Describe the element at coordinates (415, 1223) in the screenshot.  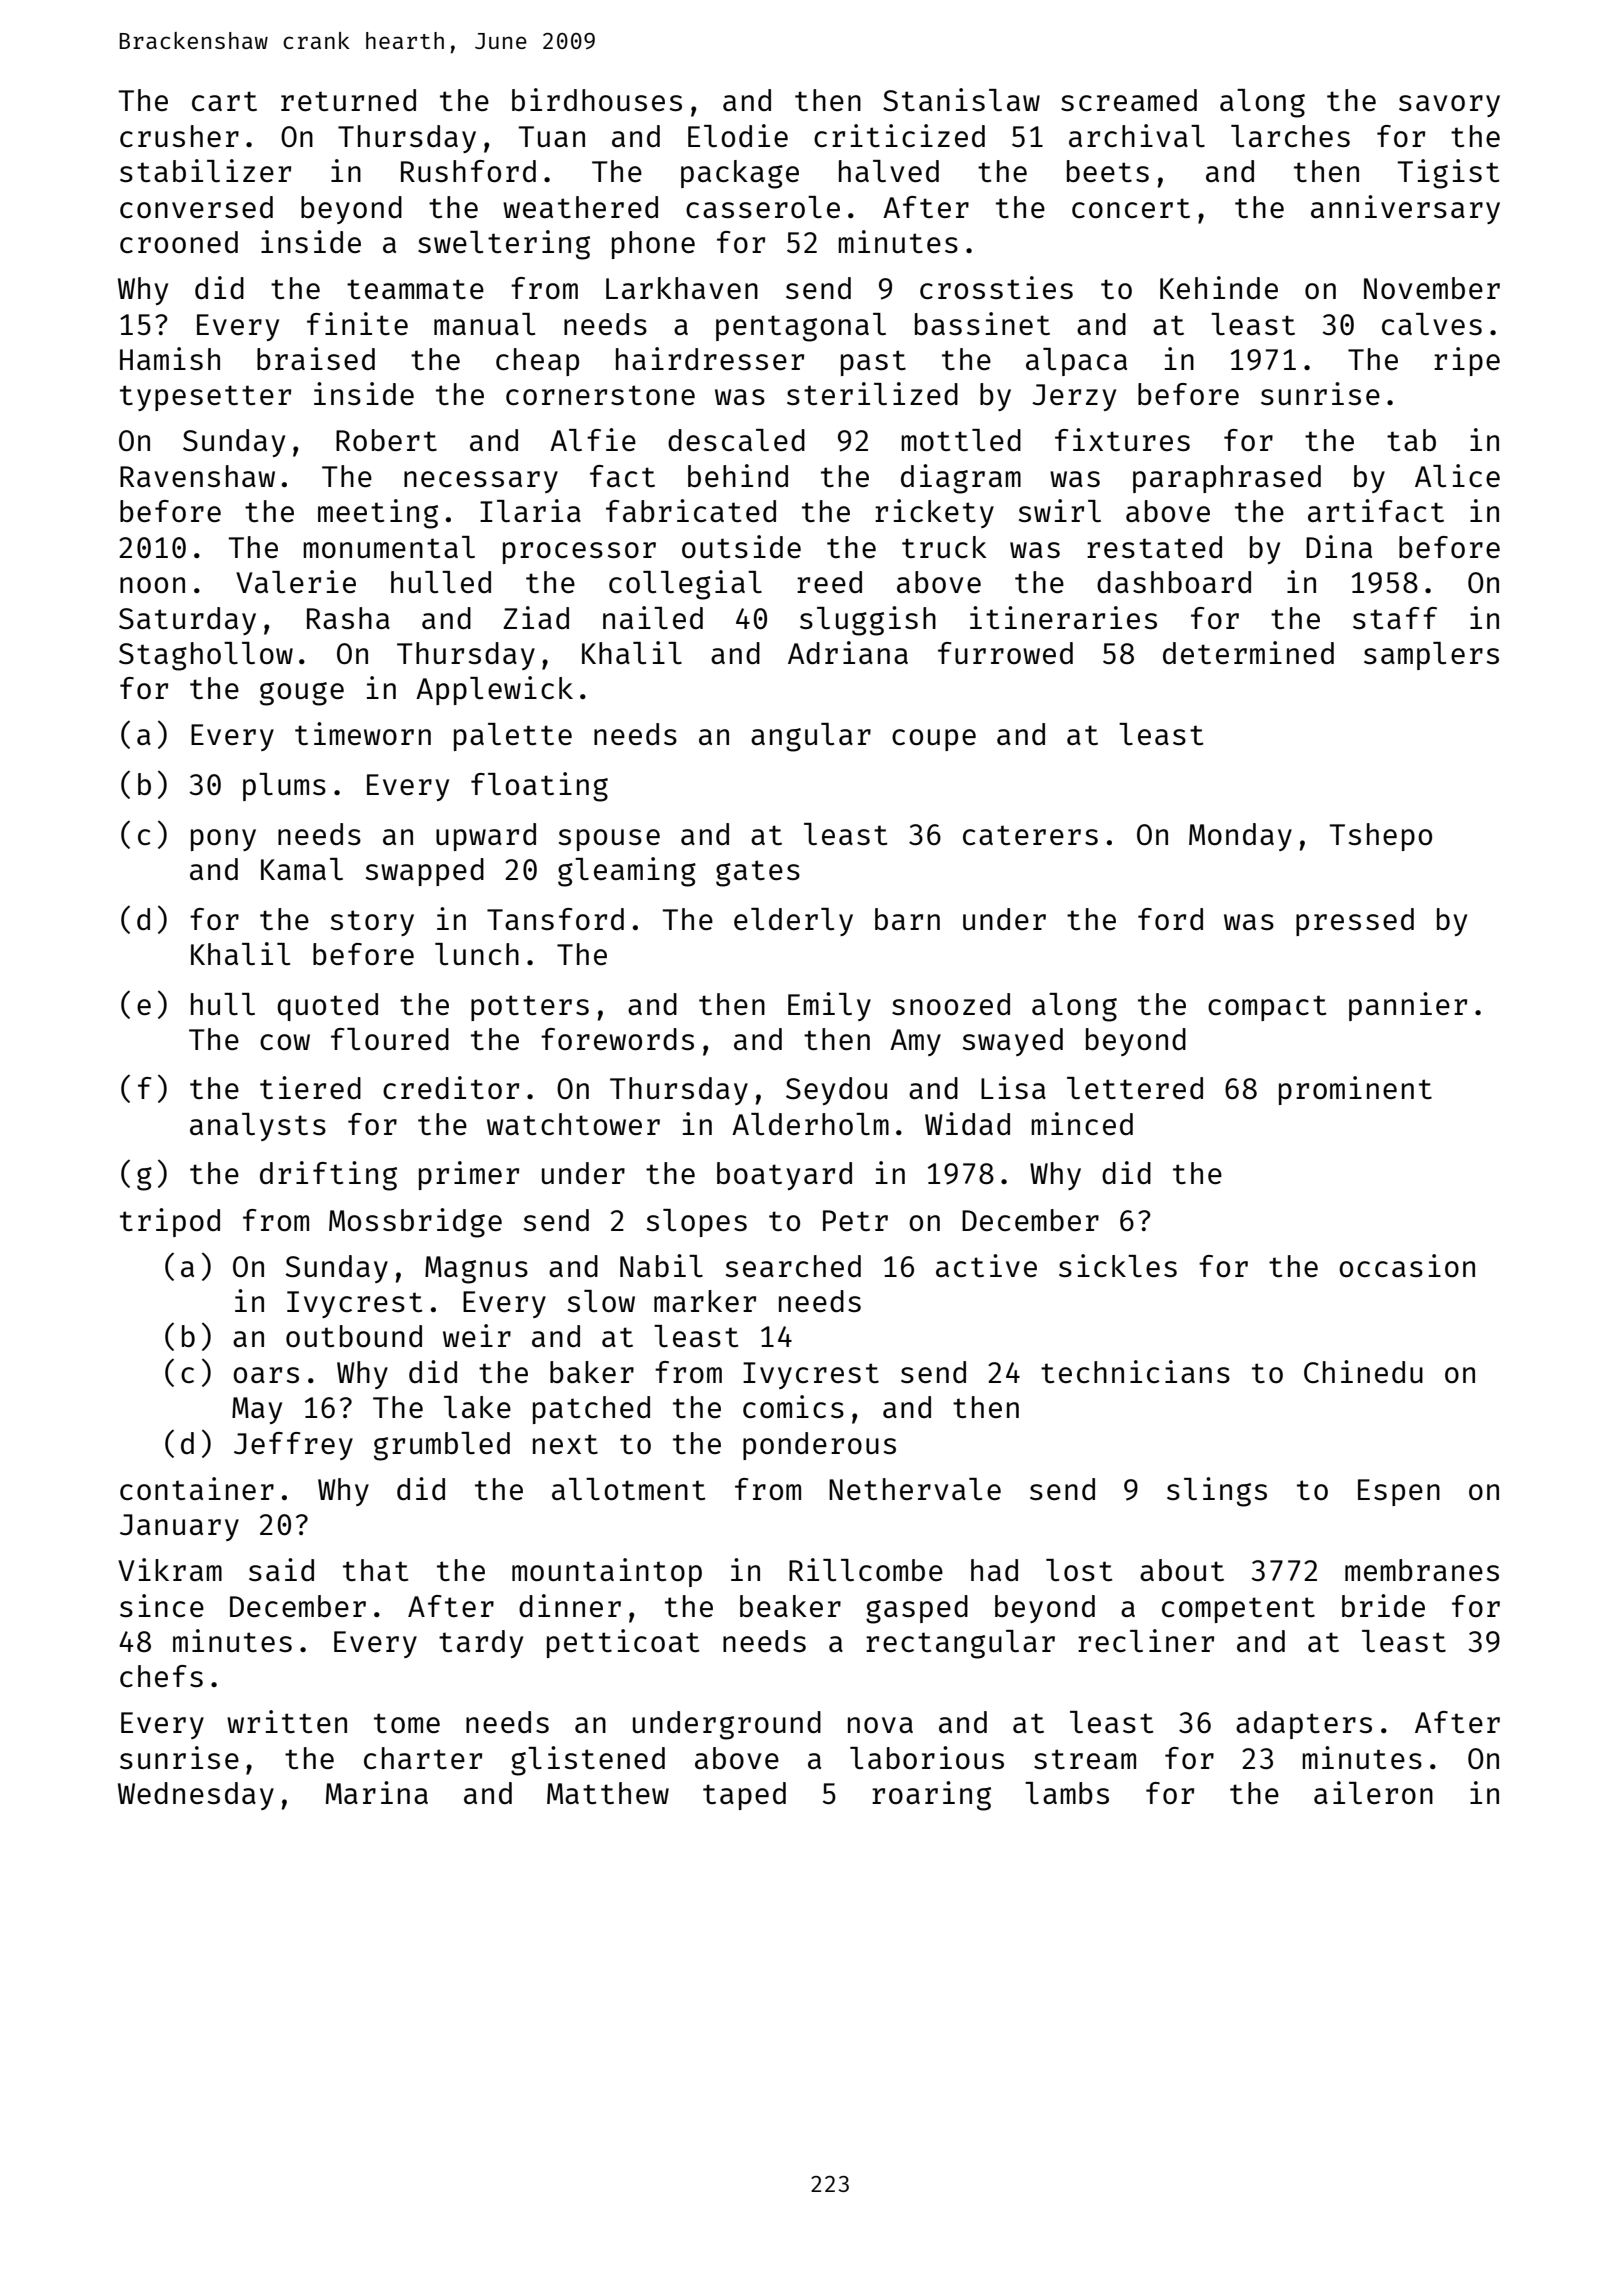
I see `Mossbridge` at that location.
